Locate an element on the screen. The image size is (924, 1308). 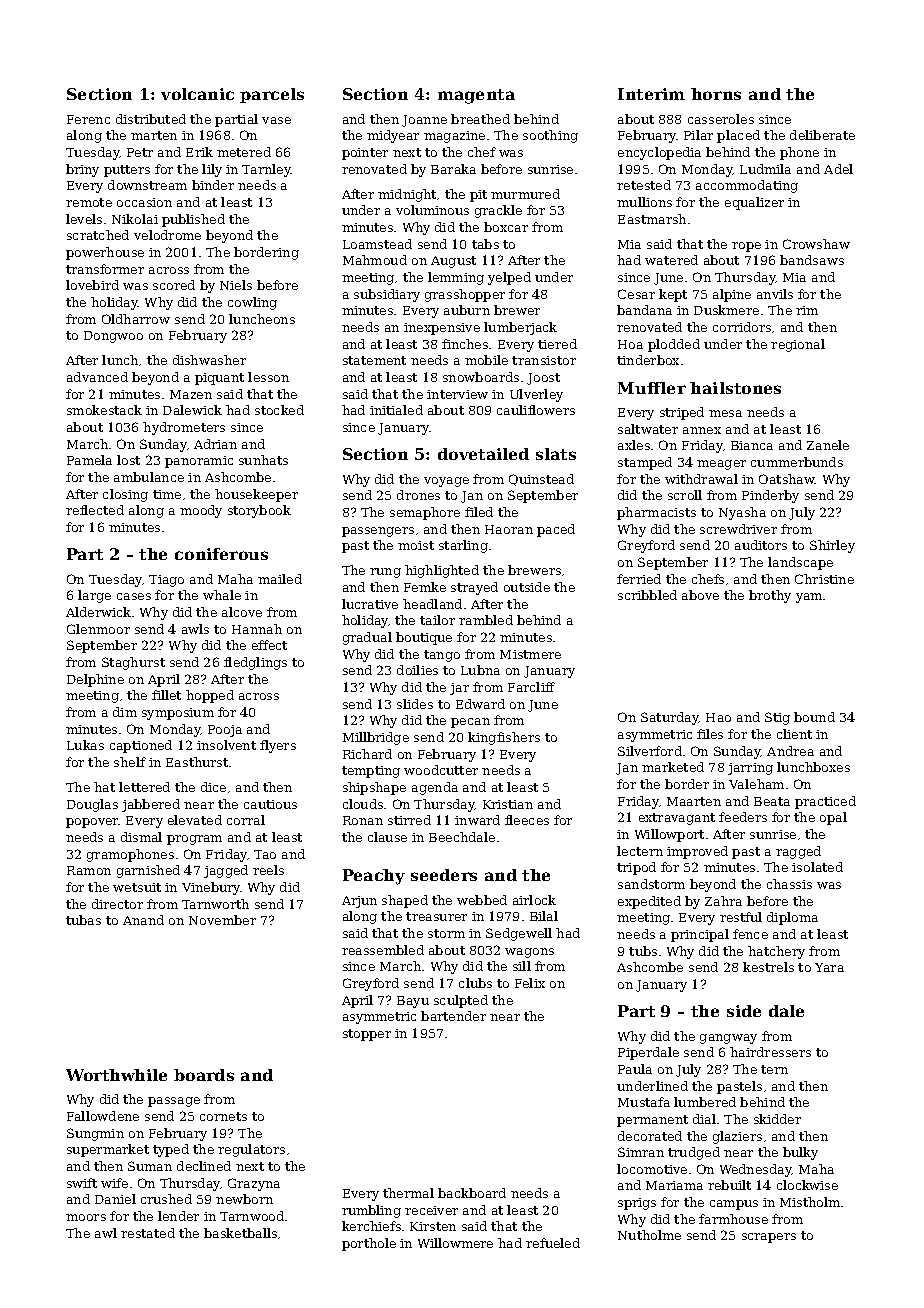
Ferenc is located at coordinates (88, 119).
